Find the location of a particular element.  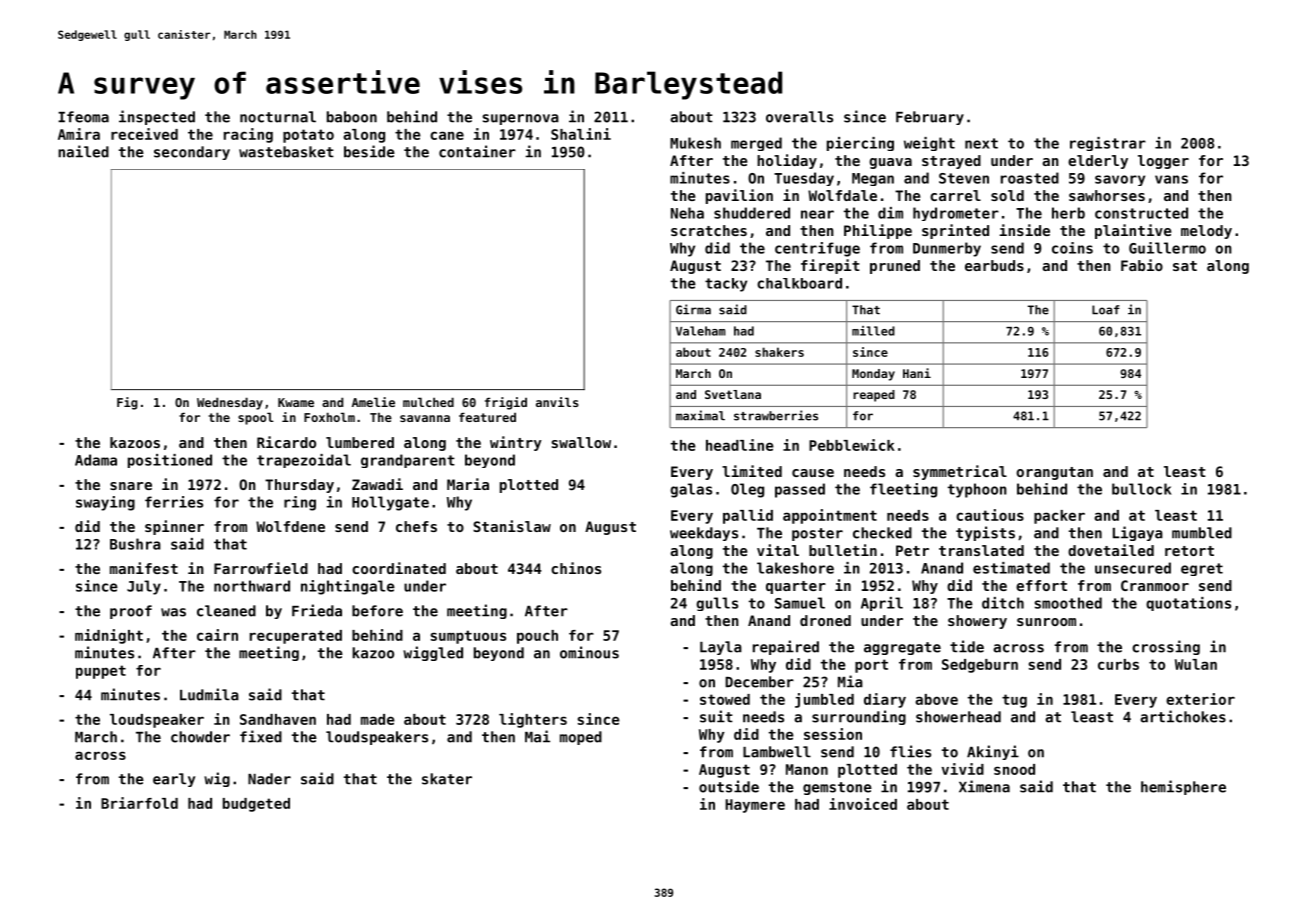

bullock is located at coordinates (1141, 489).
